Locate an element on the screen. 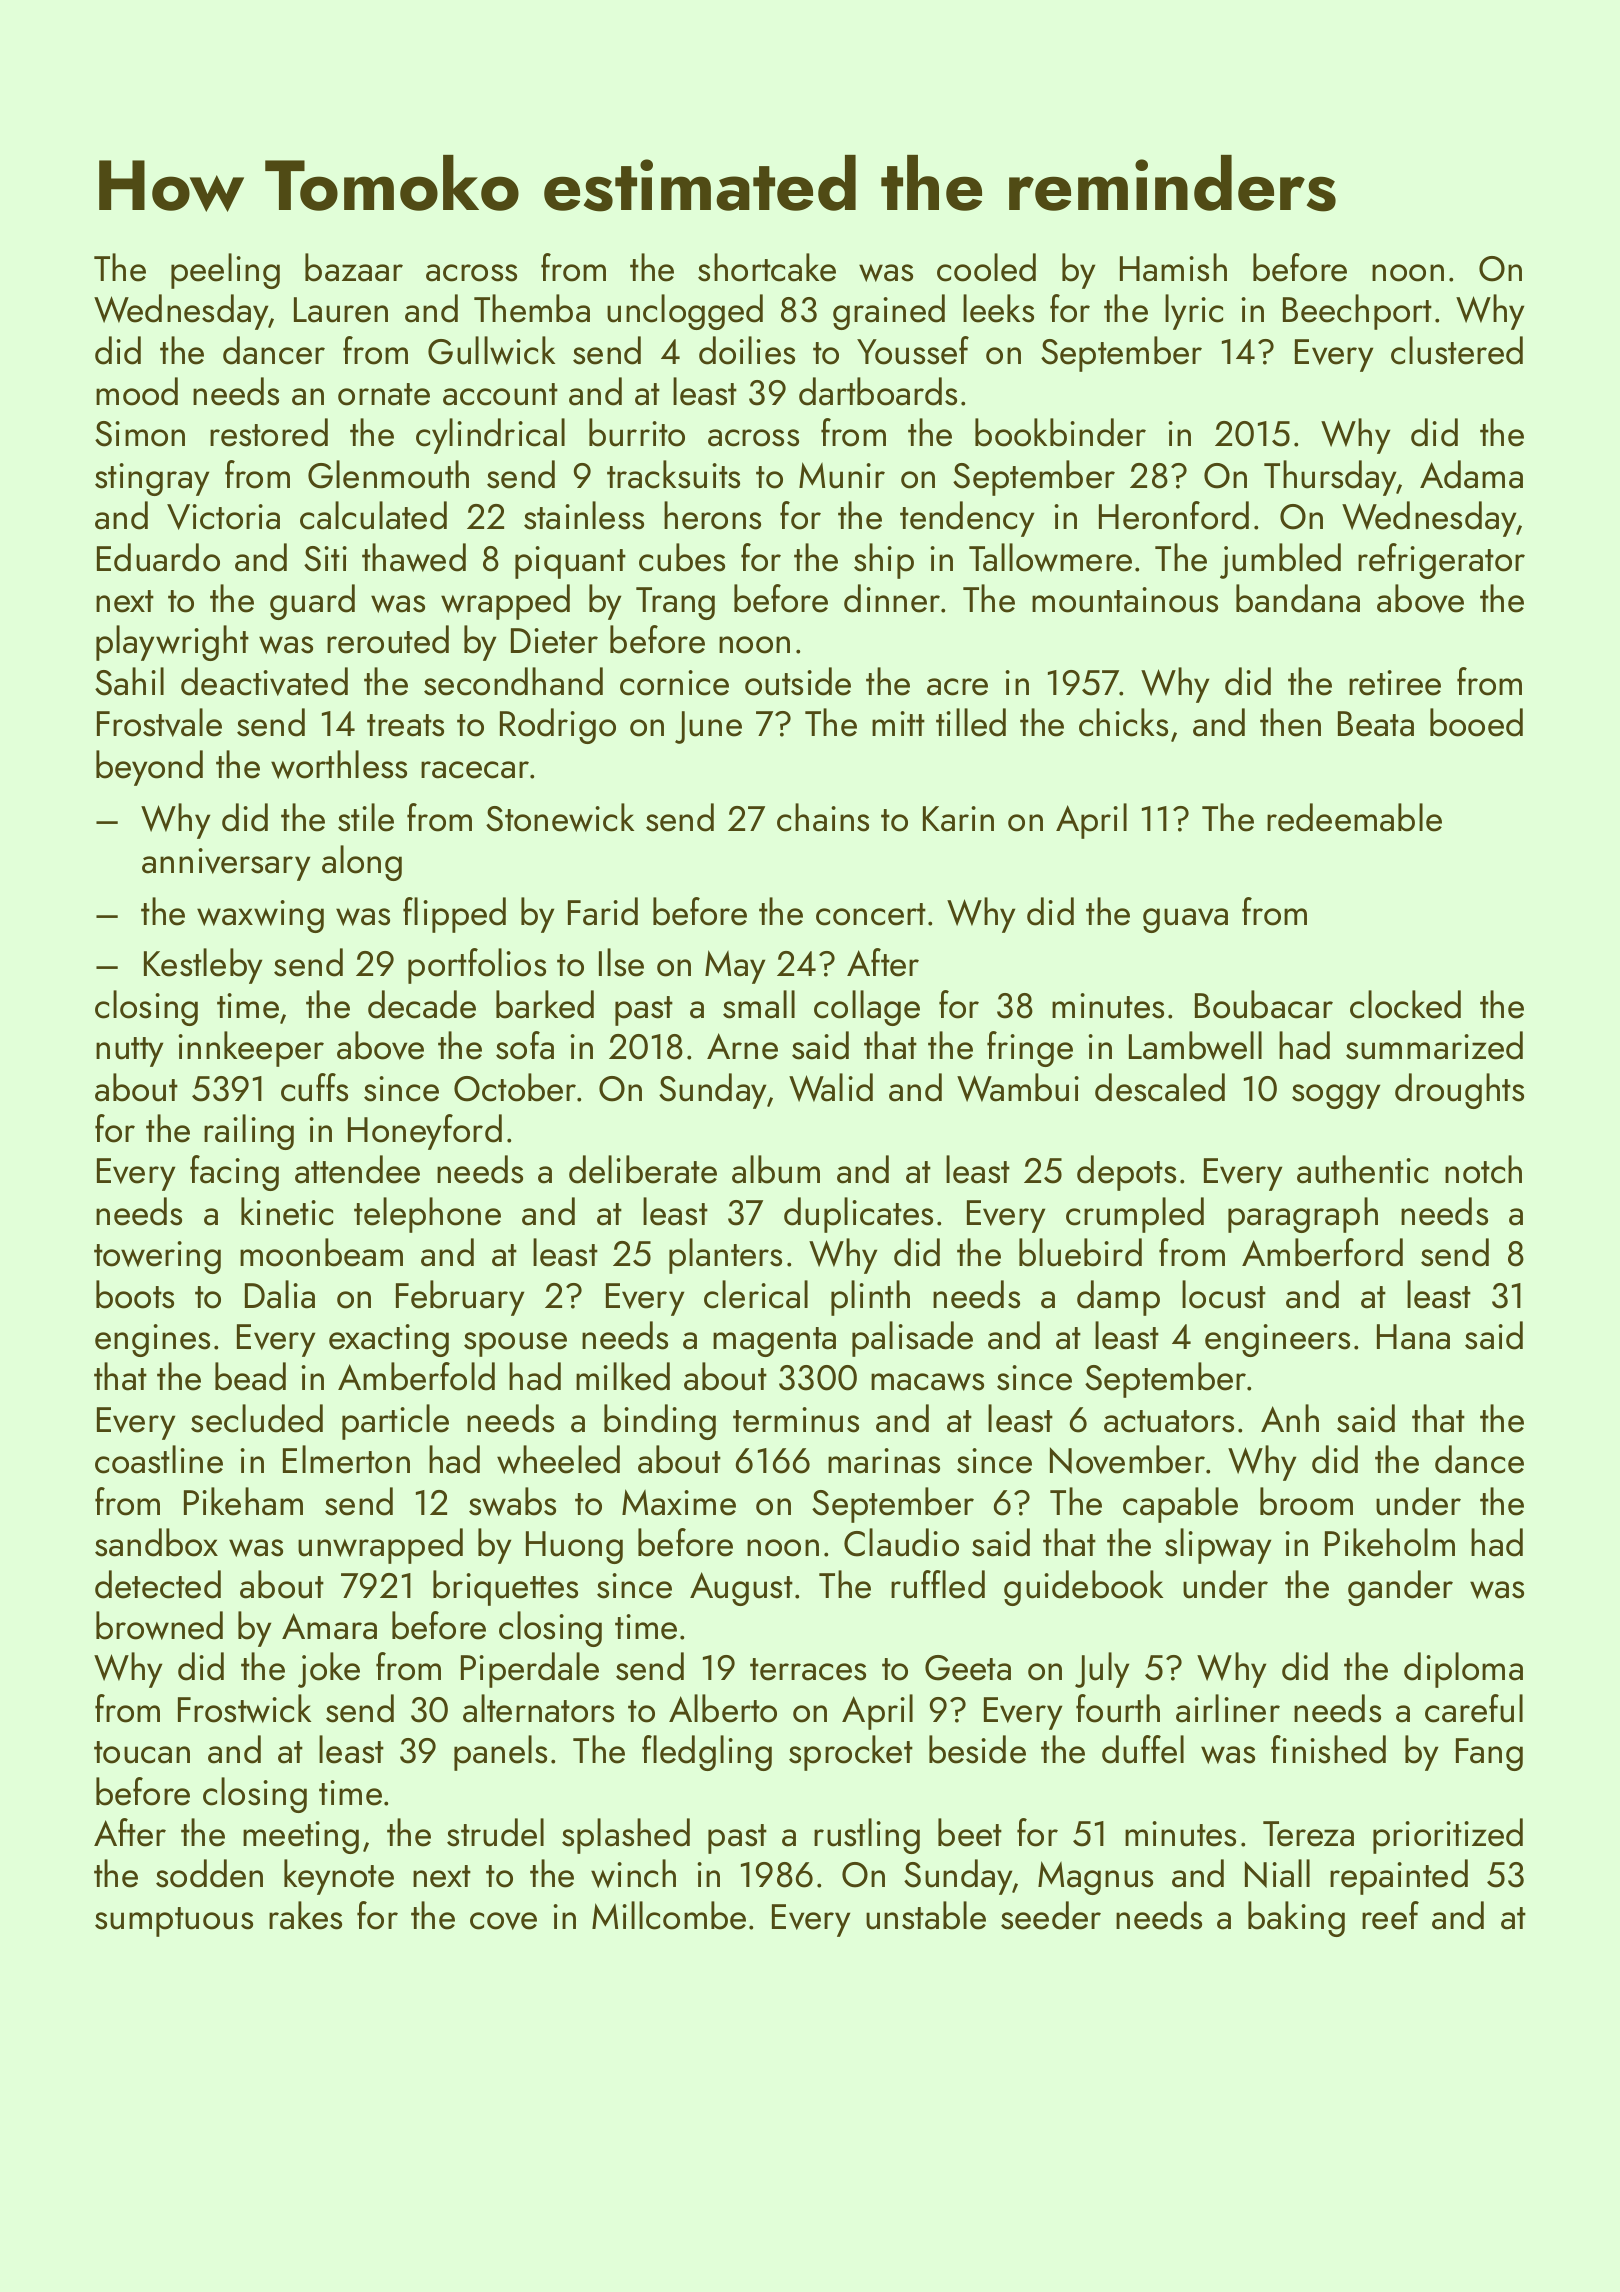 This screenshot has height=2292, width=1620. Beechport is located at coordinates (1357, 312).
